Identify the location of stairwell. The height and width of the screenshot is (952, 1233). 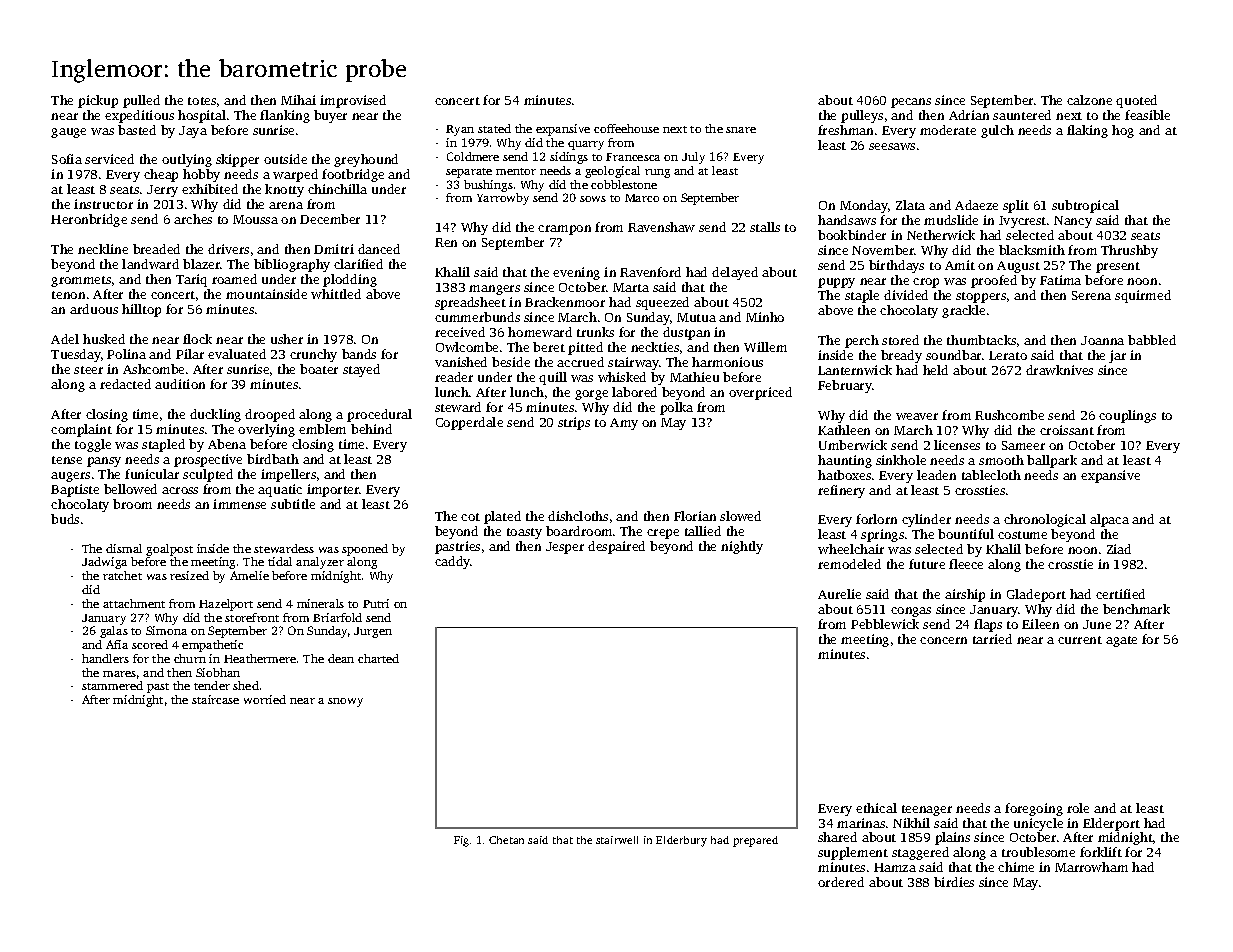
(617, 840).
